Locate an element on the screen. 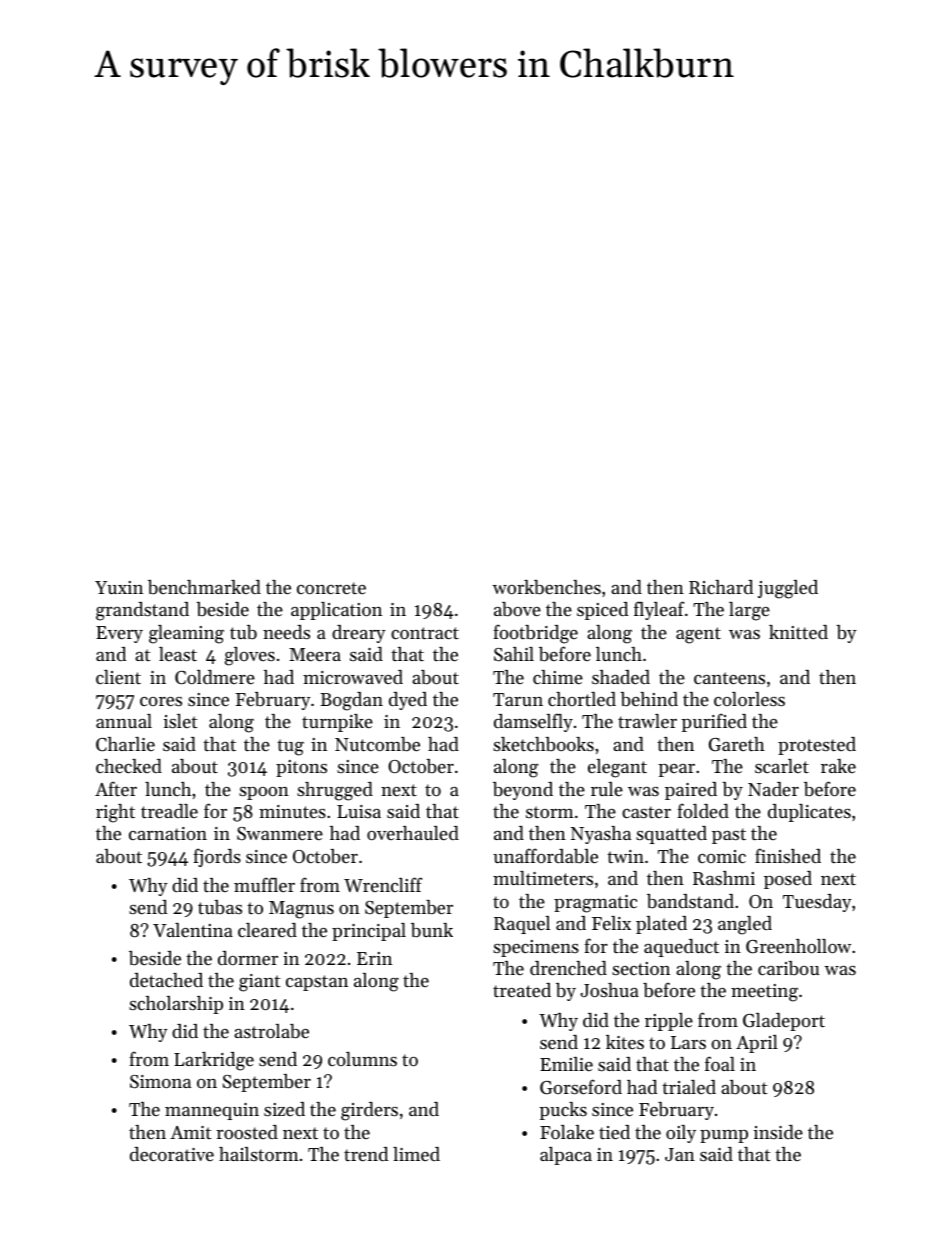 This screenshot has width=952, height=1233. decorative is located at coordinates (172, 1154).
